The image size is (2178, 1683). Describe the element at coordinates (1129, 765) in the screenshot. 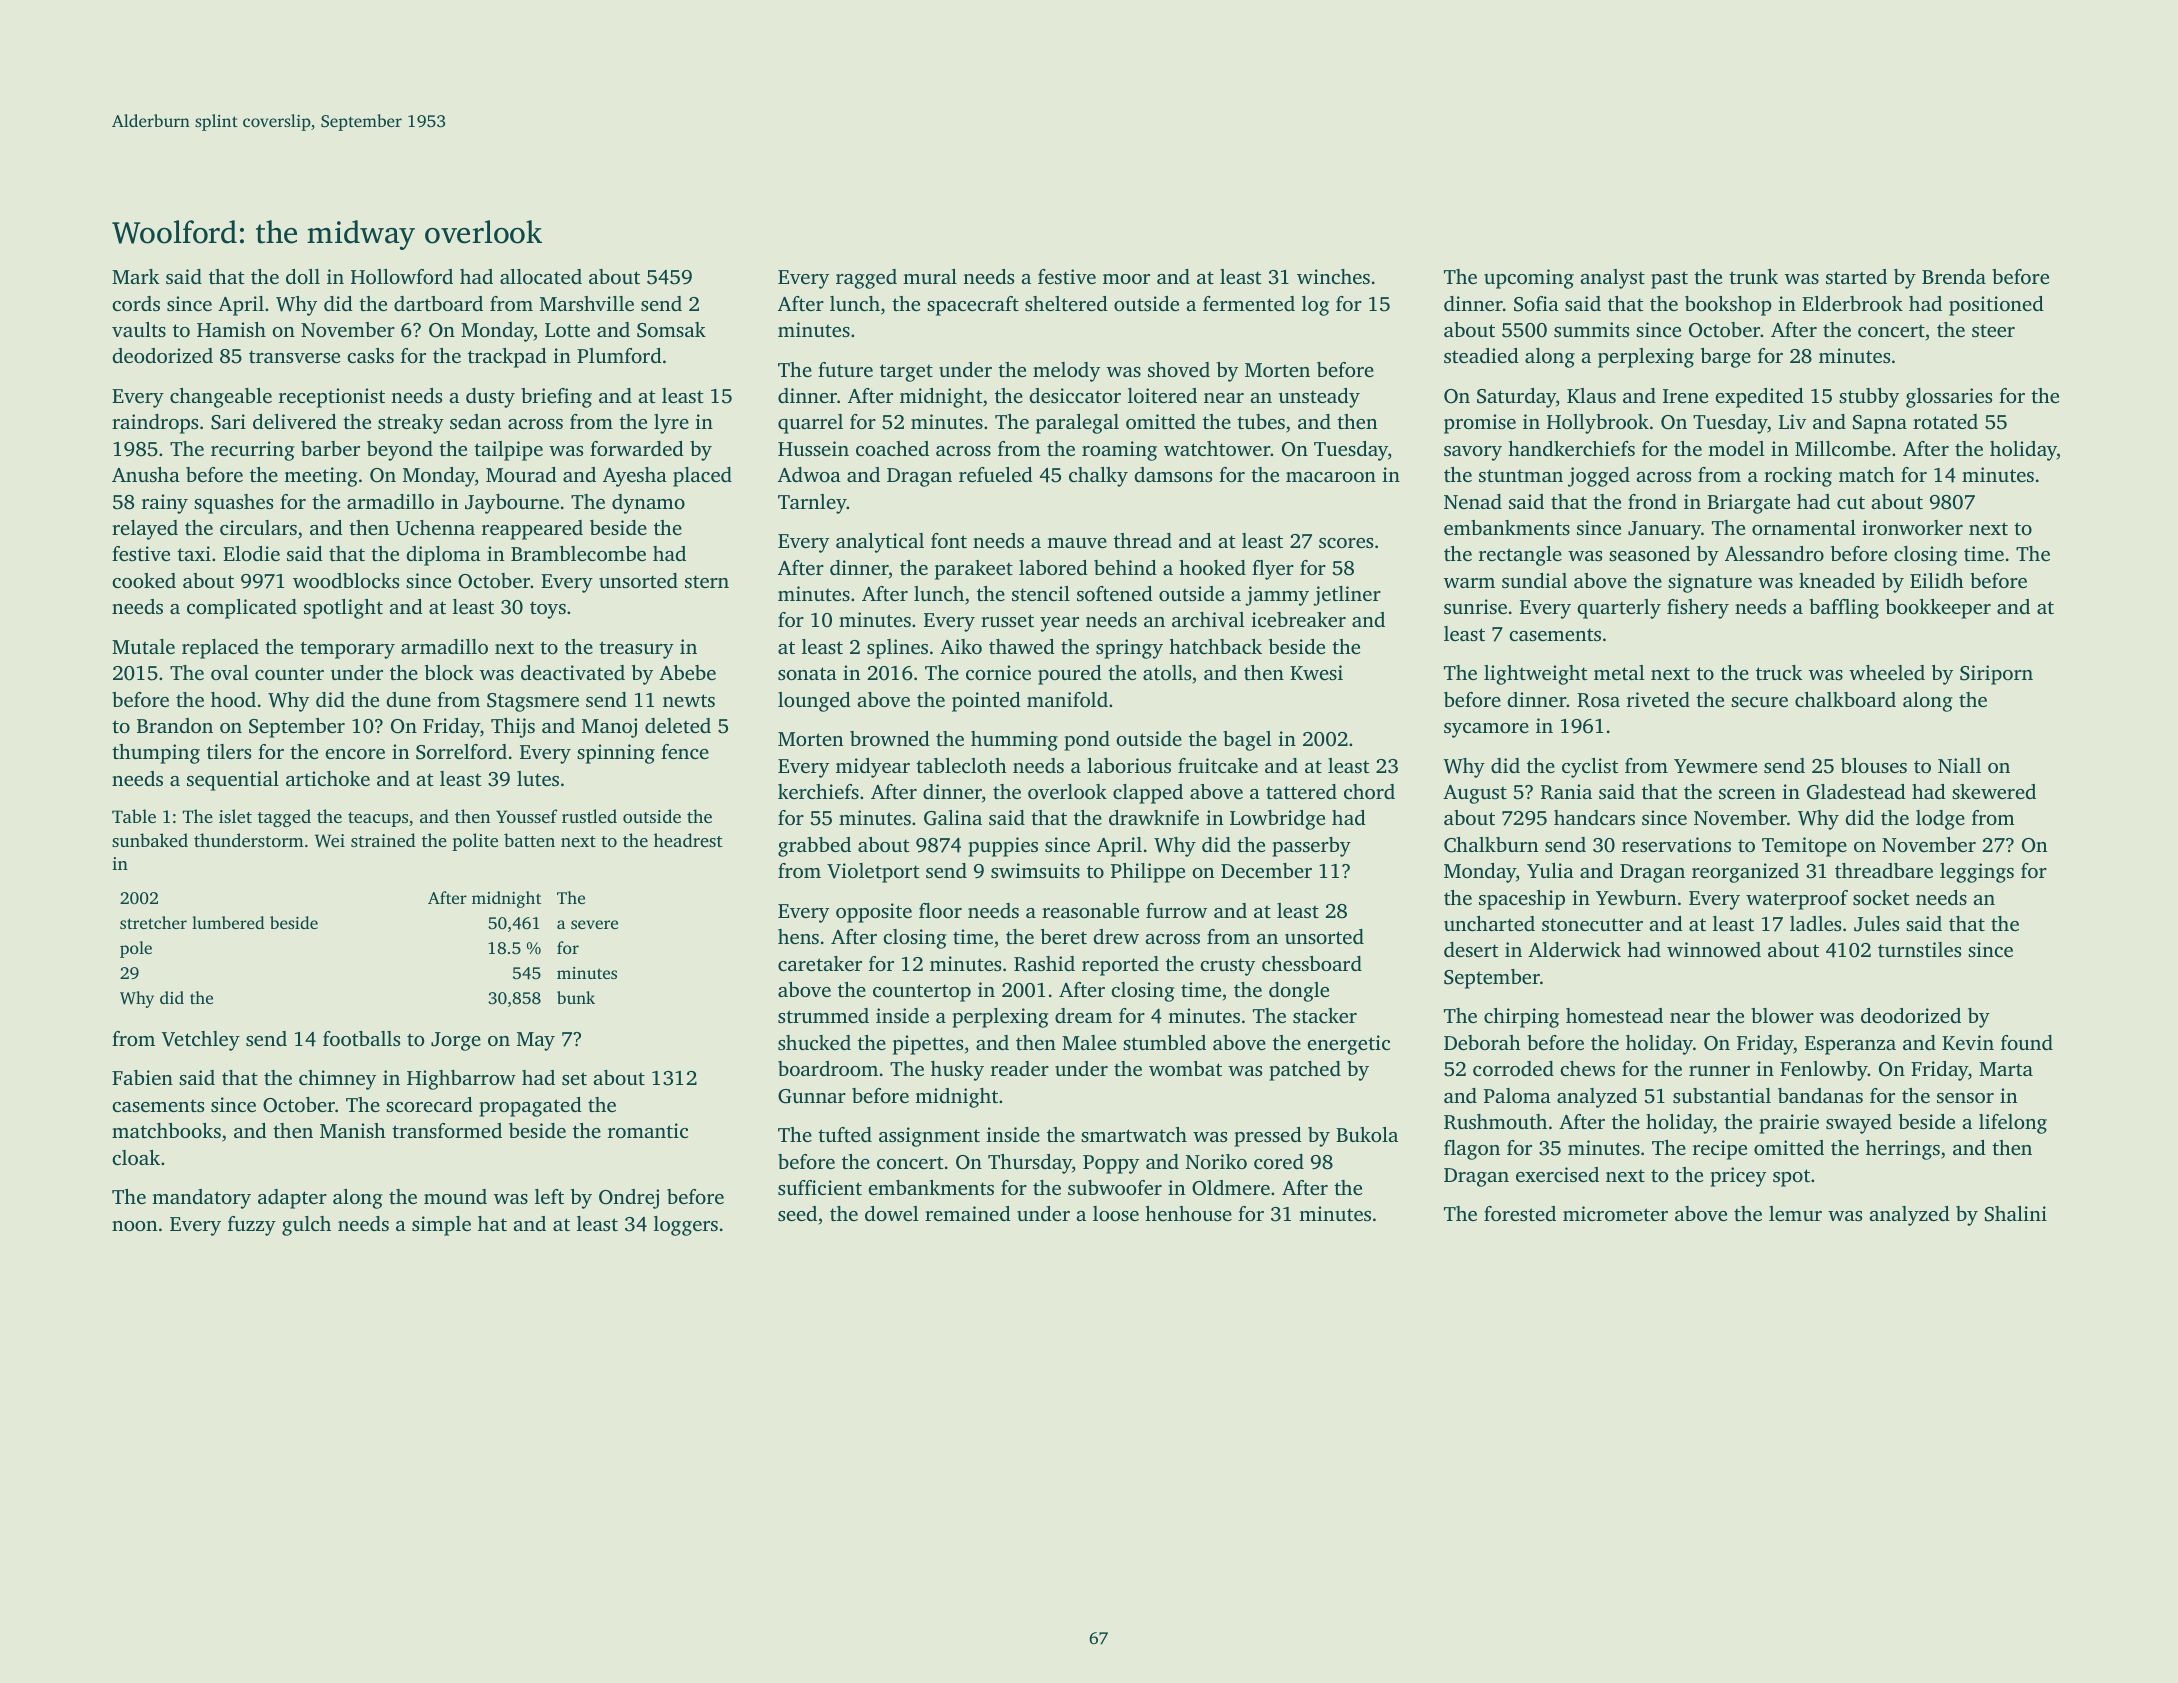

I see `laborious` at that location.
